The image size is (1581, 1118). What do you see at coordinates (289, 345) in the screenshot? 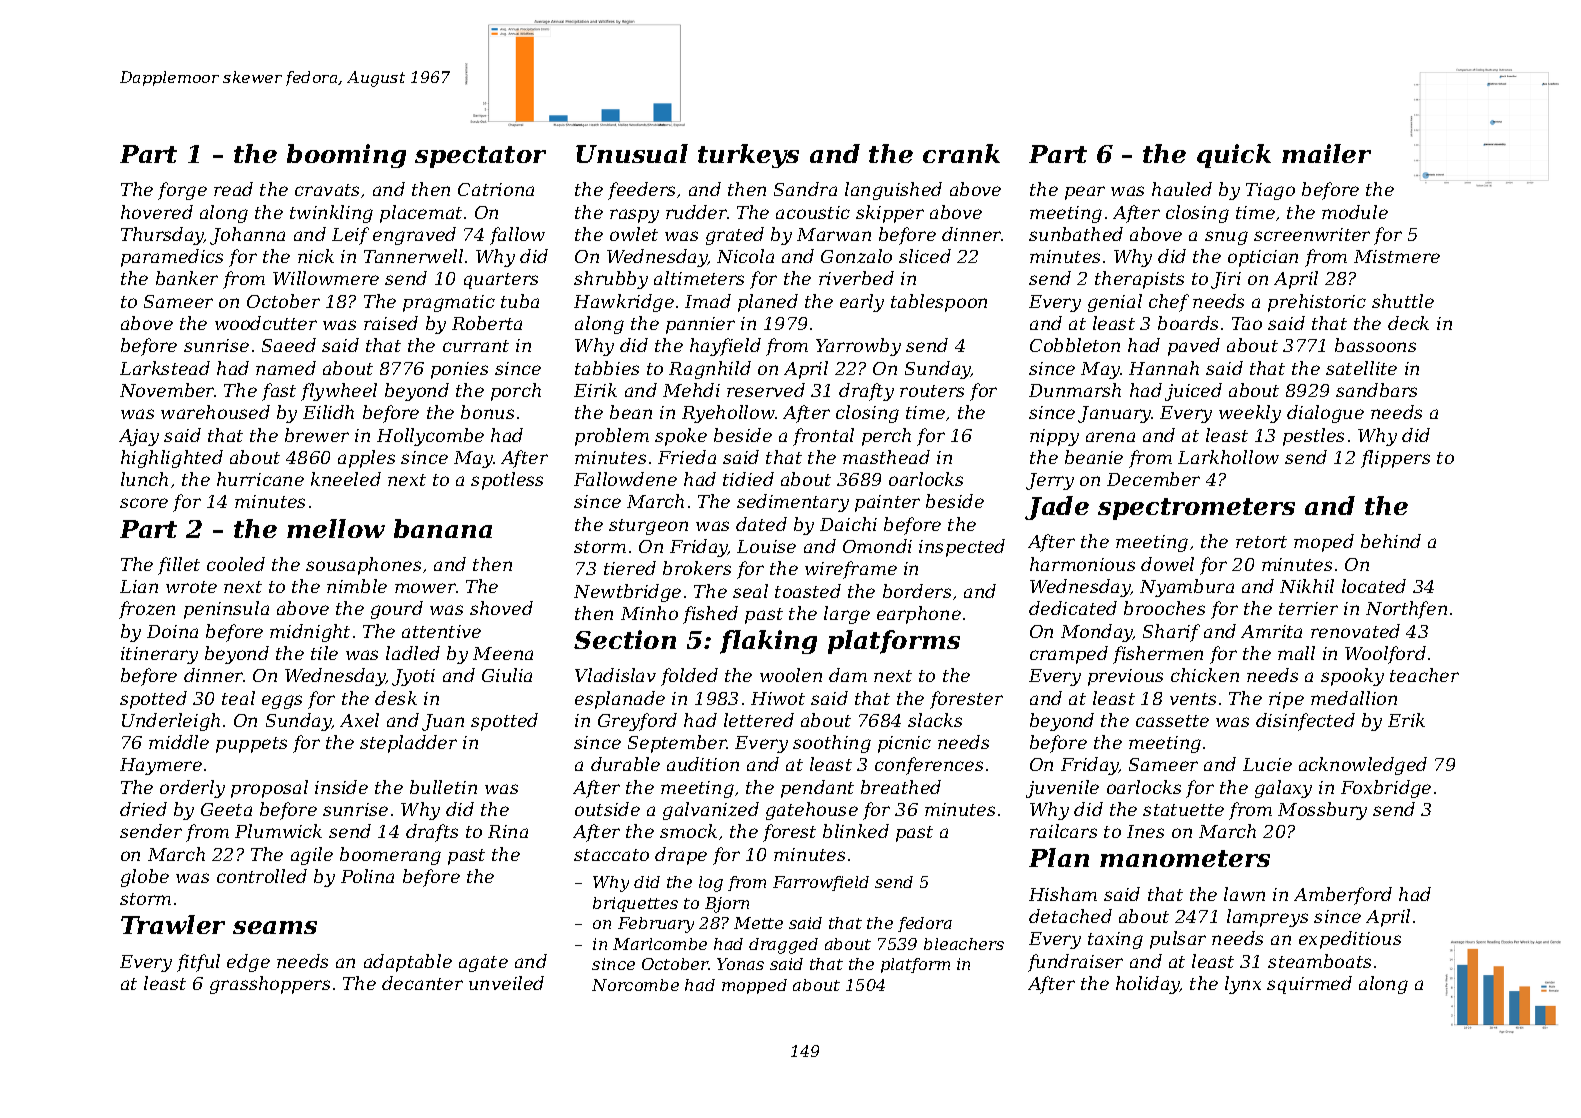
I see `Saeed` at bounding box center [289, 345].
